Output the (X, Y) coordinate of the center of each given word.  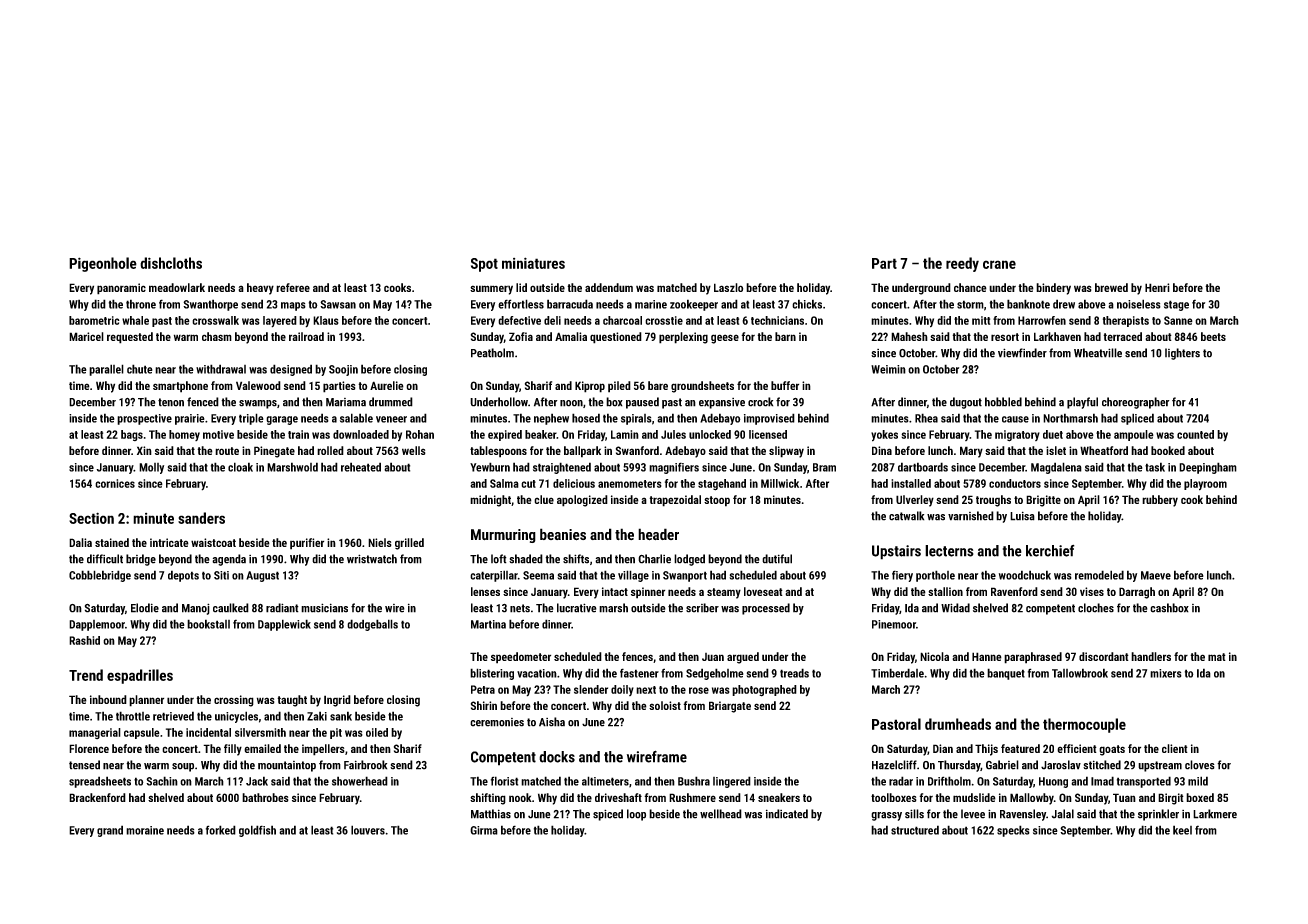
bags (132, 435)
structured (915, 830)
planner (146, 701)
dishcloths (171, 263)
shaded (526, 559)
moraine (145, 830)
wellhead (721, 814)
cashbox (1169, 608)
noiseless (1139, 304)
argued (743, 658)
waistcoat (213, 542)
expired (505, 435)
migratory (1017, 436)
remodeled (1099, 575)
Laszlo (728, 287)
